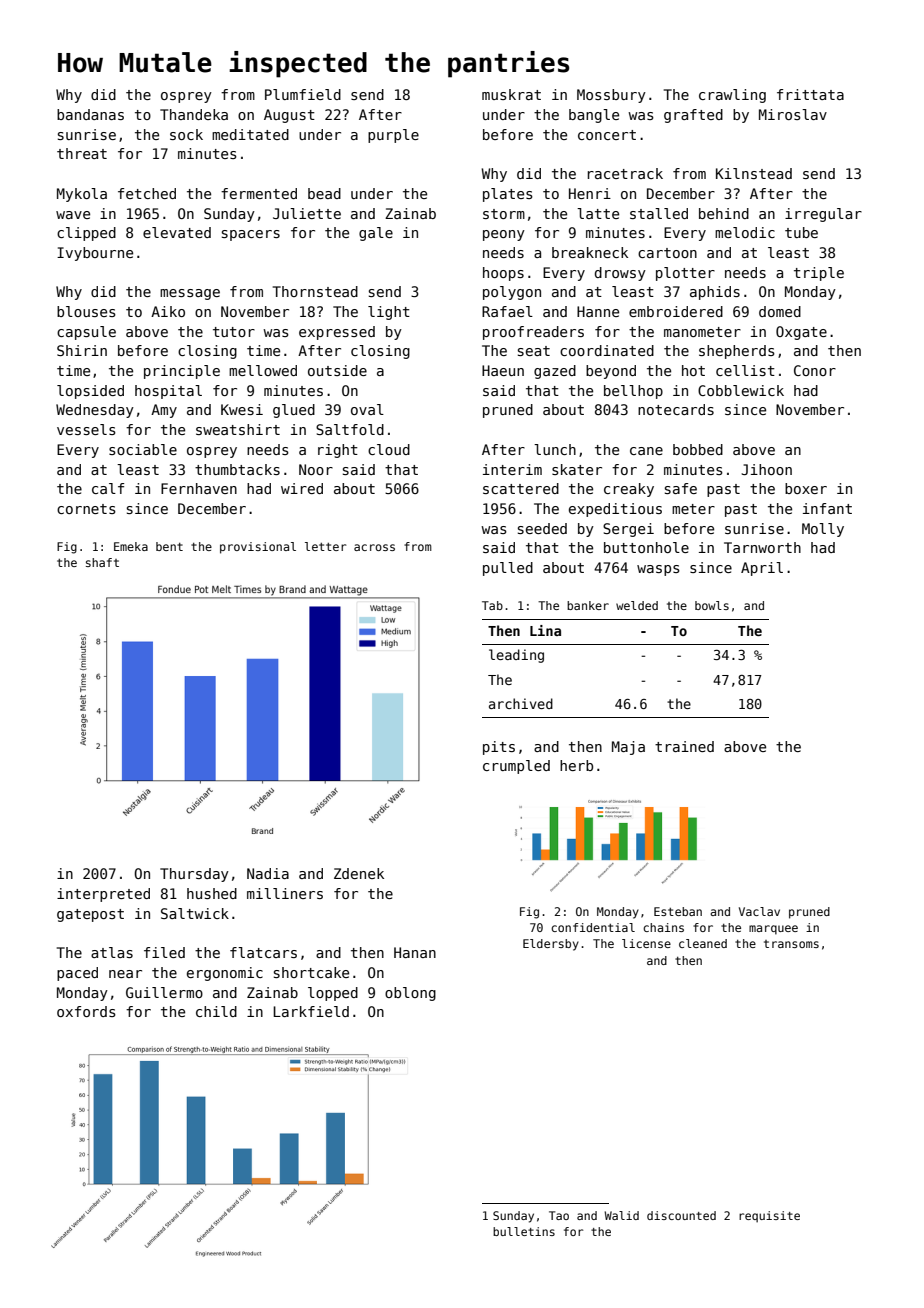 Image resolution: width=924 pixels, height=1308 pixels. What do you see at coordinates (524, 1231) in the image?
I see `bulletins` at bounding box center [524, 1231].
